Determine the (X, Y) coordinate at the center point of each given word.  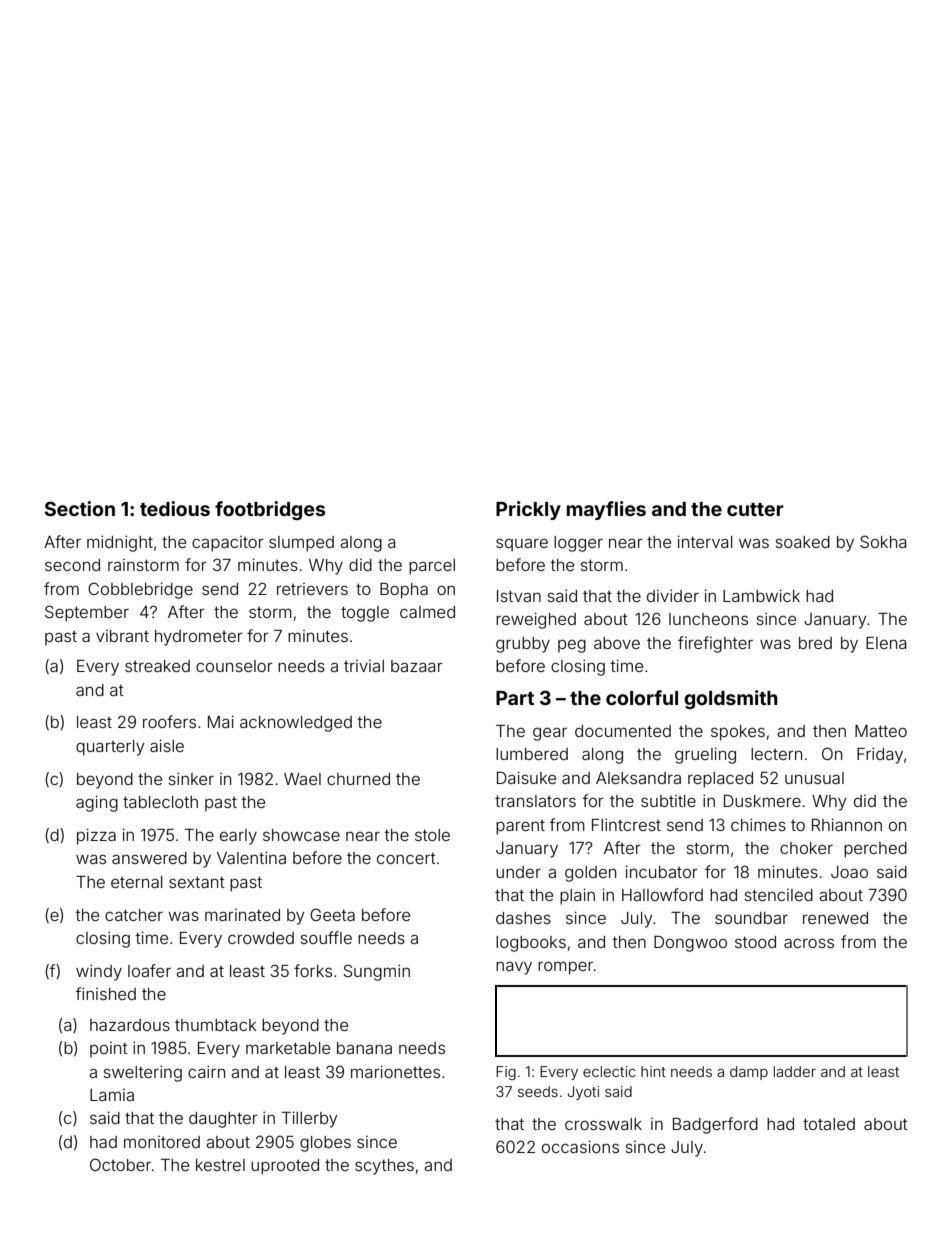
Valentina (251, 857)
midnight (120, 543)
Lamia (112, 1095)
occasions (580, 1146)
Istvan (519, 596)
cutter (755, 509)
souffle (326, 937)
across (809, 943)
